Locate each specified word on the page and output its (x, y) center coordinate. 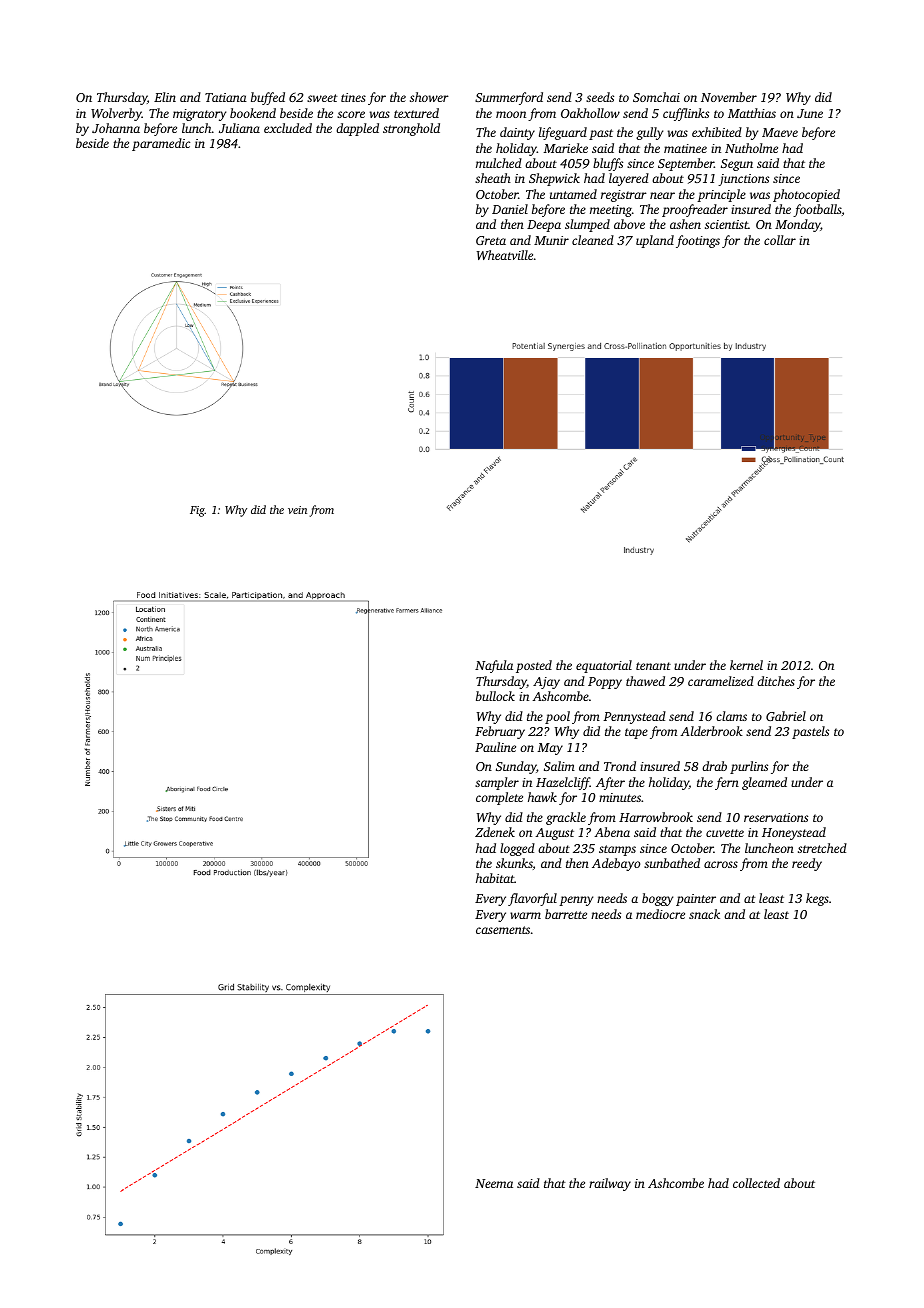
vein (297, 510)
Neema (494, 1183)
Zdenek (495, 832)
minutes (620, 797)
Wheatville (505, 255)
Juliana (239, 128)
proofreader (695, 210)
